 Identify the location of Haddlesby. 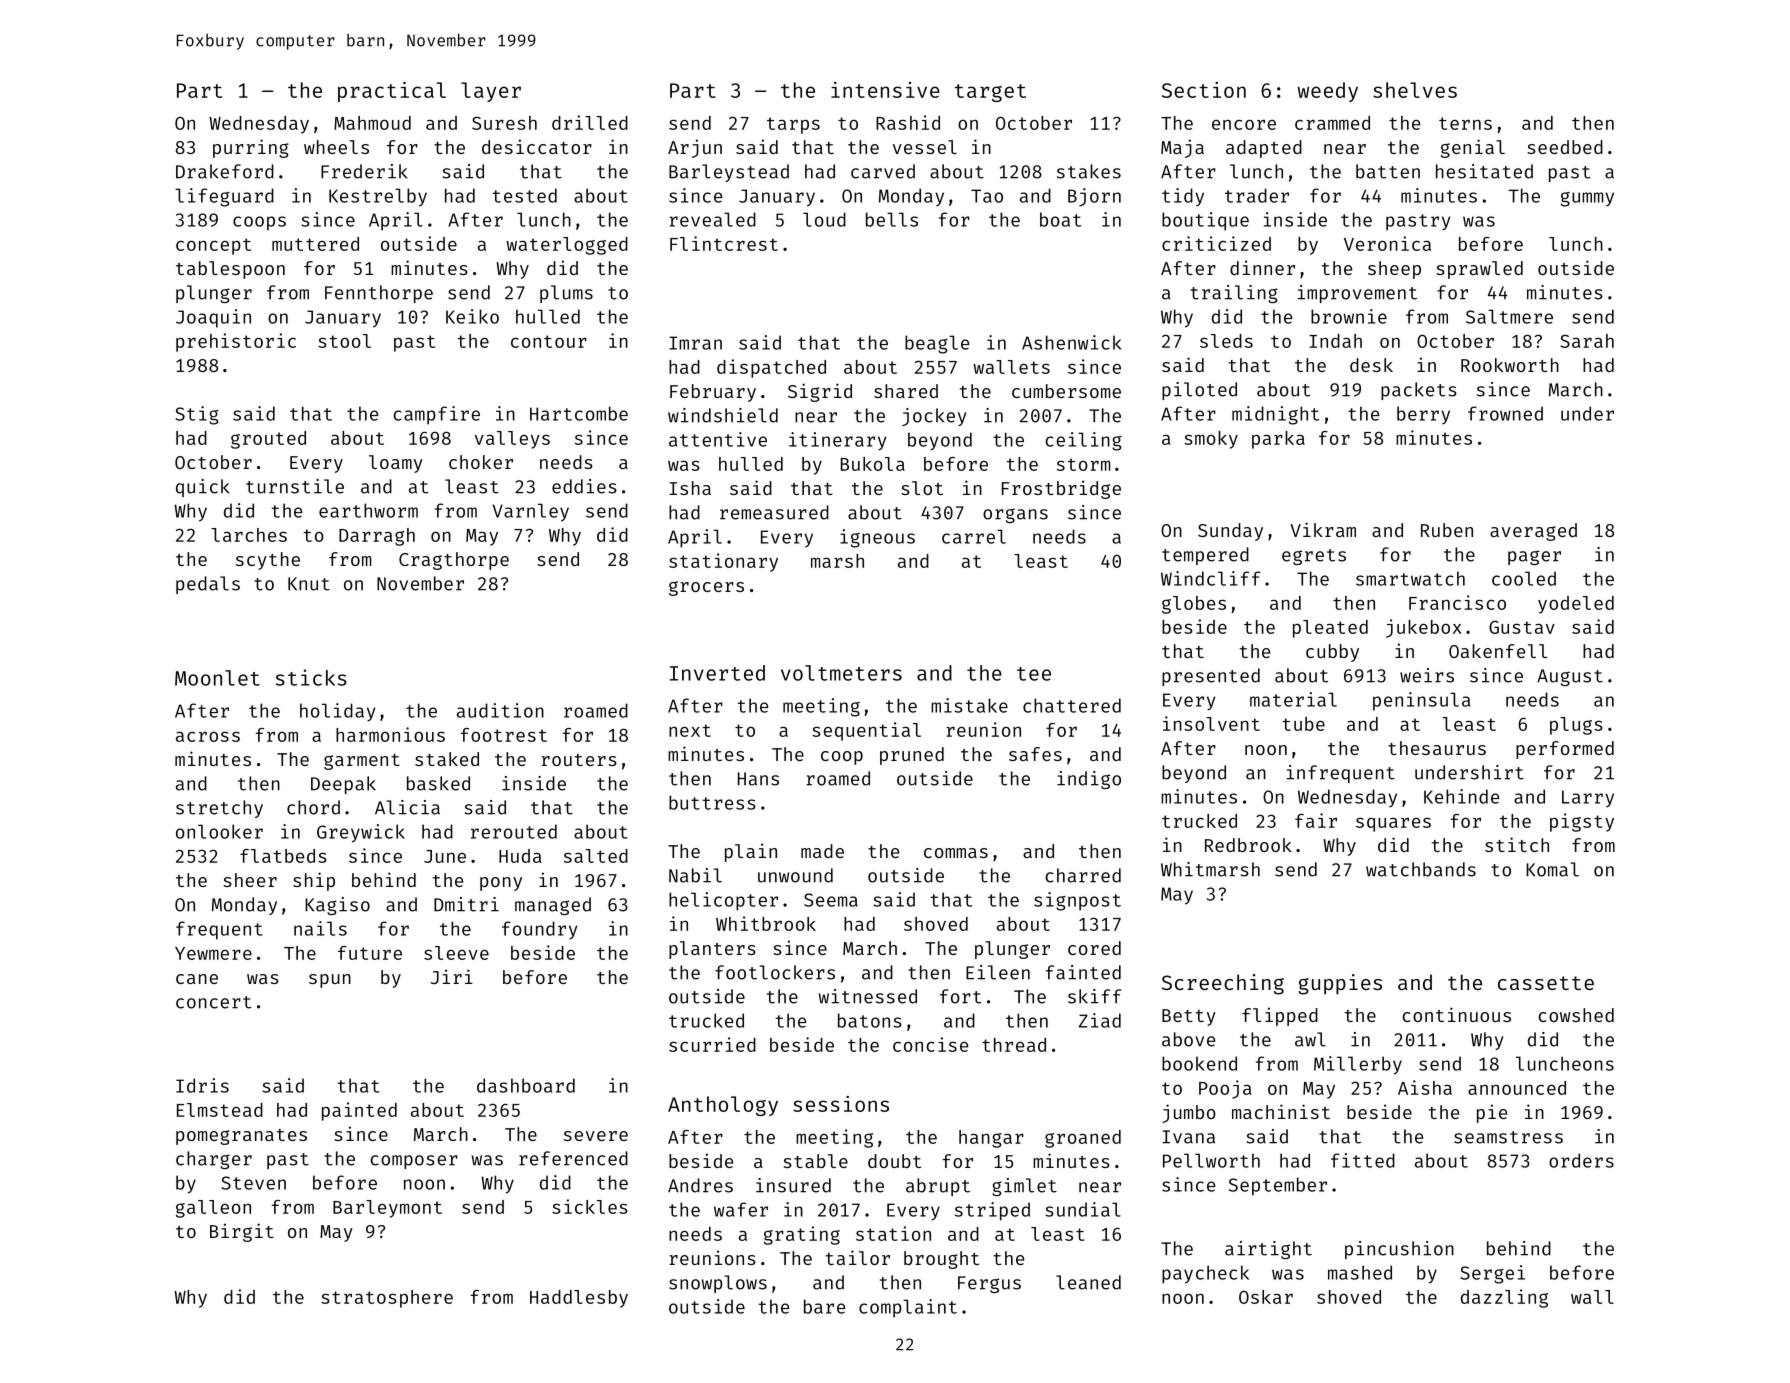
(579, 1299).
